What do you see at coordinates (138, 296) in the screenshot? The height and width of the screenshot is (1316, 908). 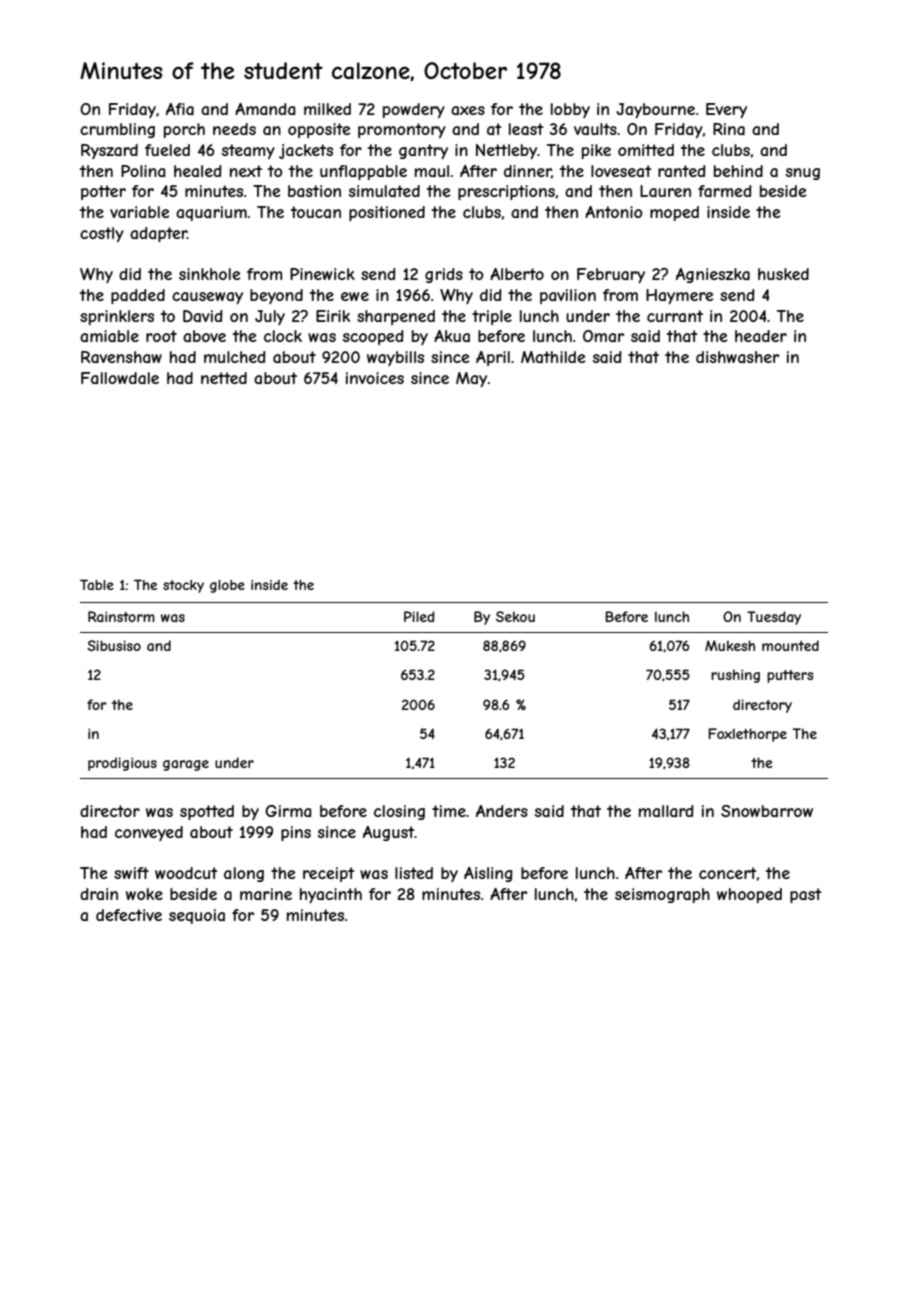 I see `padded` at bounding box center [138, 296].
